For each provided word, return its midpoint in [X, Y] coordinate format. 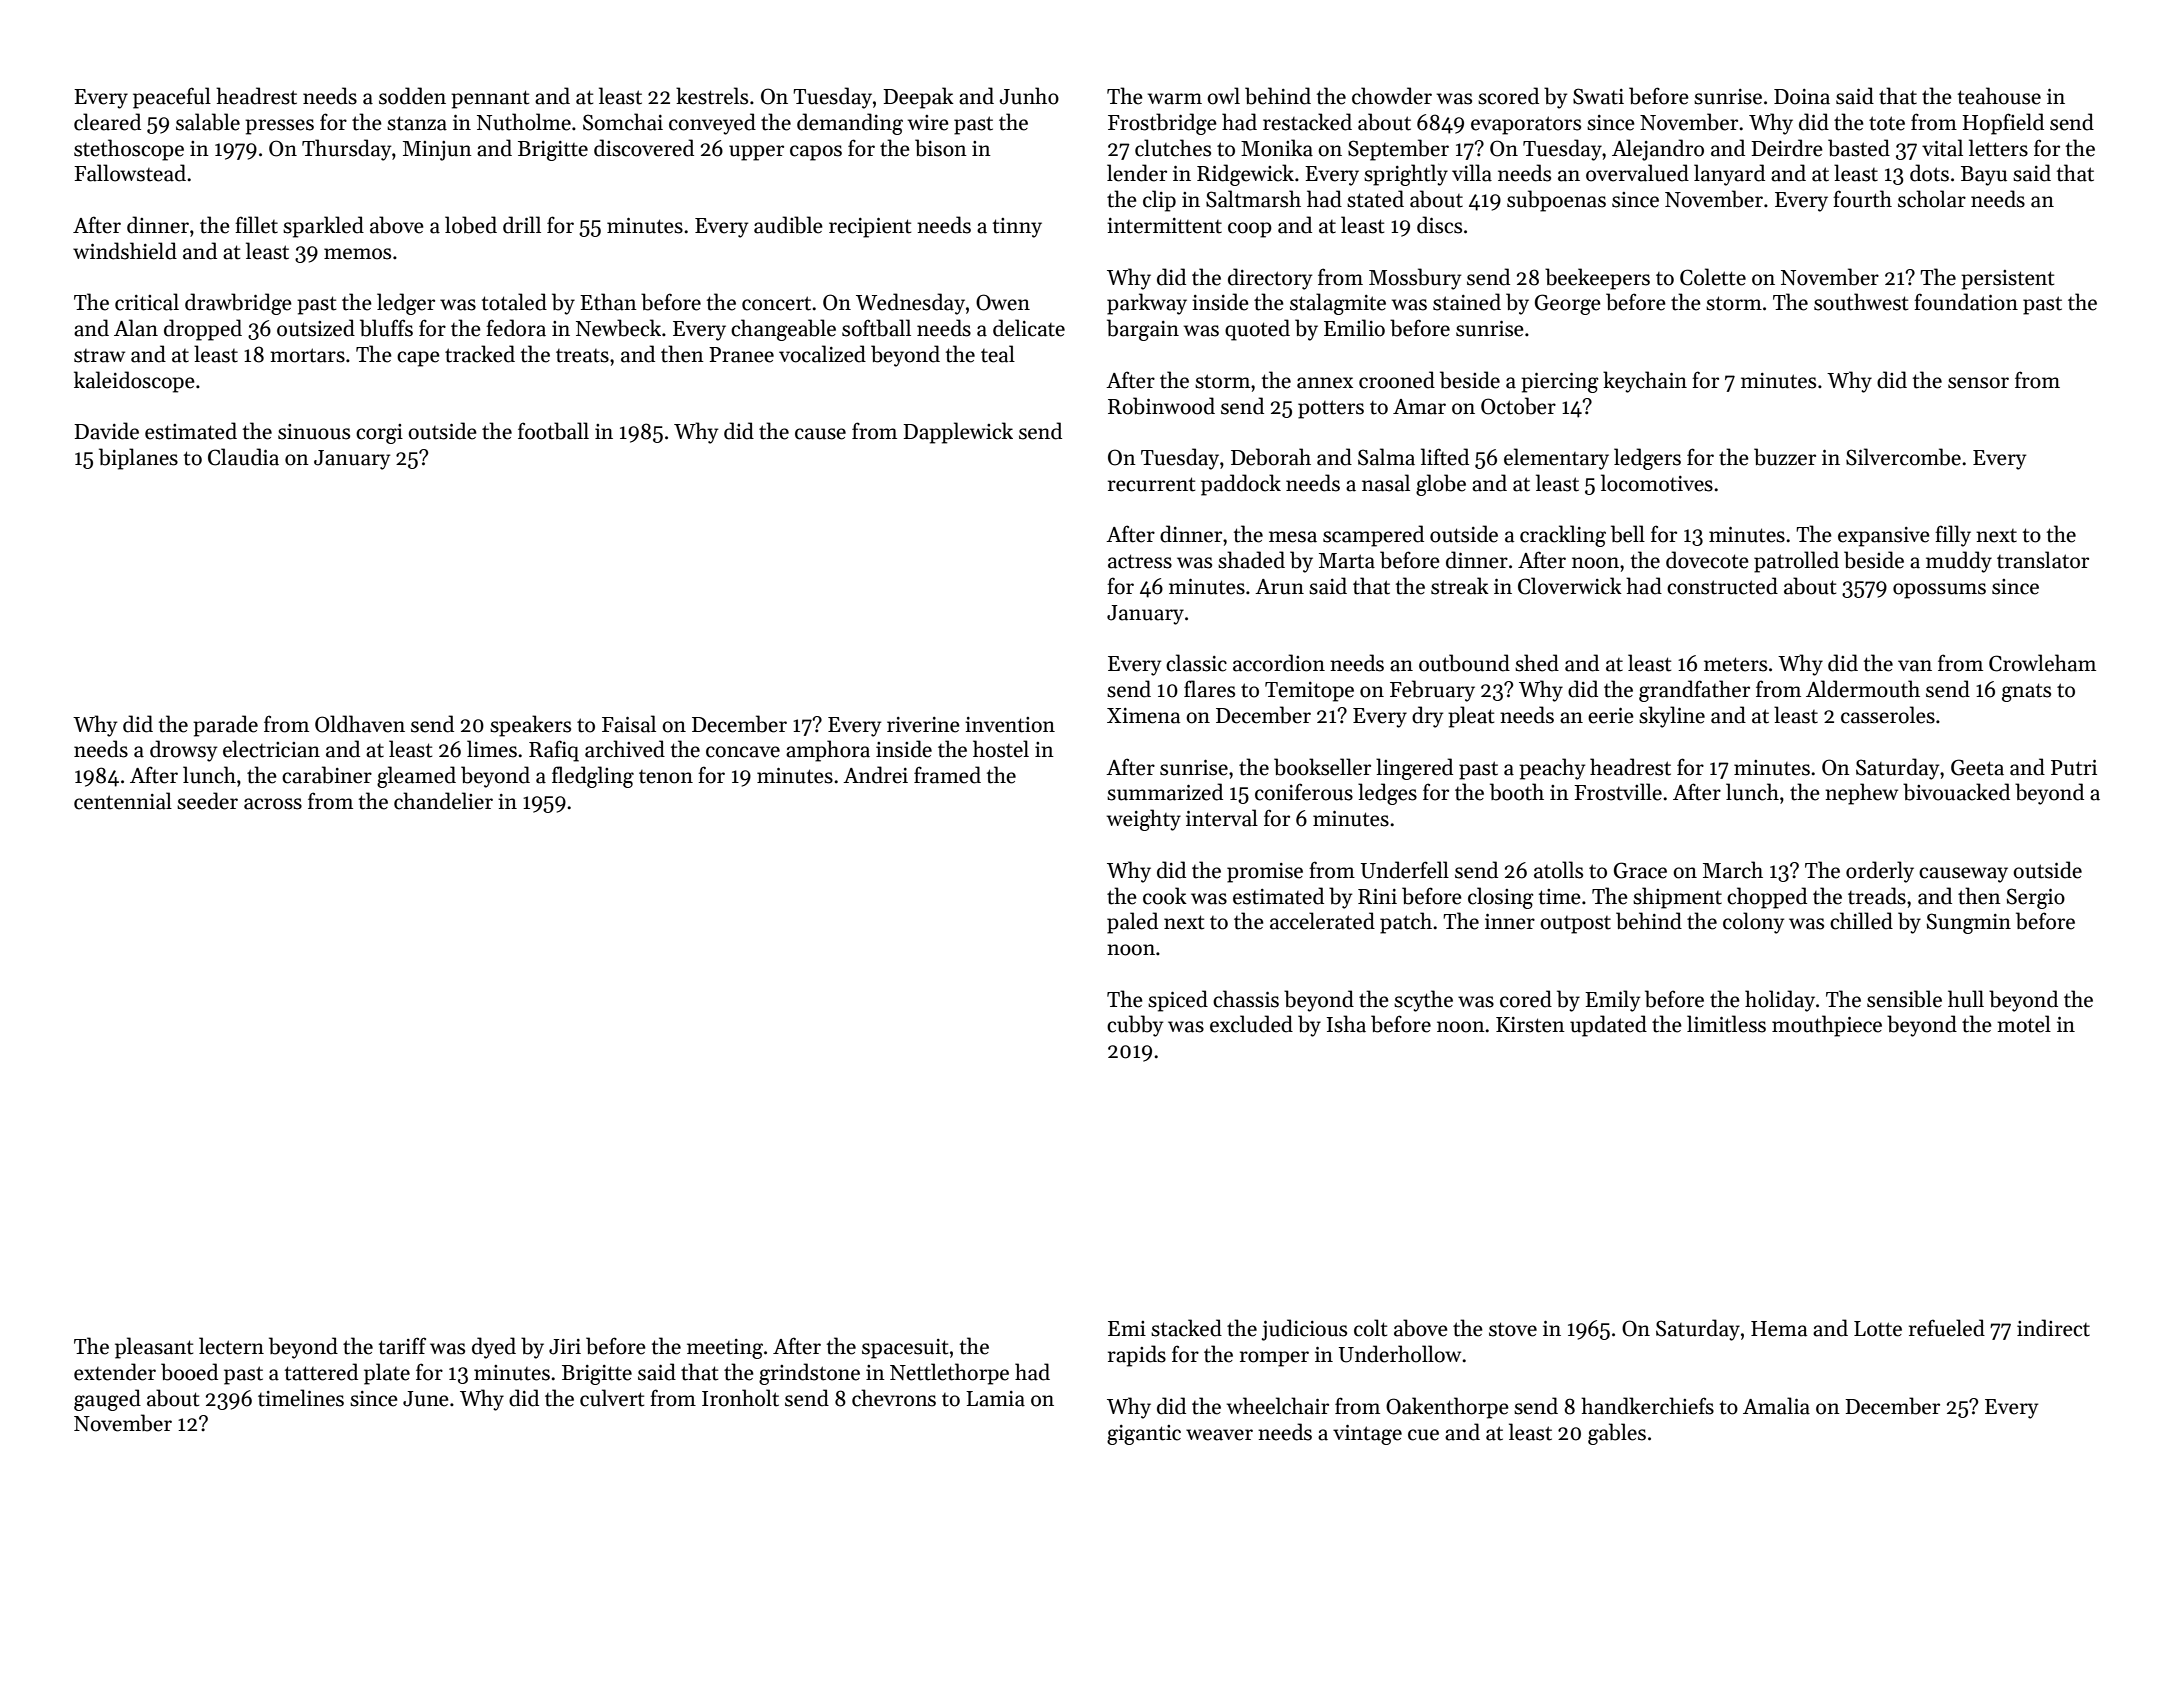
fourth [1862, 199]
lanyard [1729, 175]
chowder [1392, 96]
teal [998, 354]
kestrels [712, 96]
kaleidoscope [134, 382]
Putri [2074, 768]
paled [1132, 923]
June [426, 1399]
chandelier [443, 801]
